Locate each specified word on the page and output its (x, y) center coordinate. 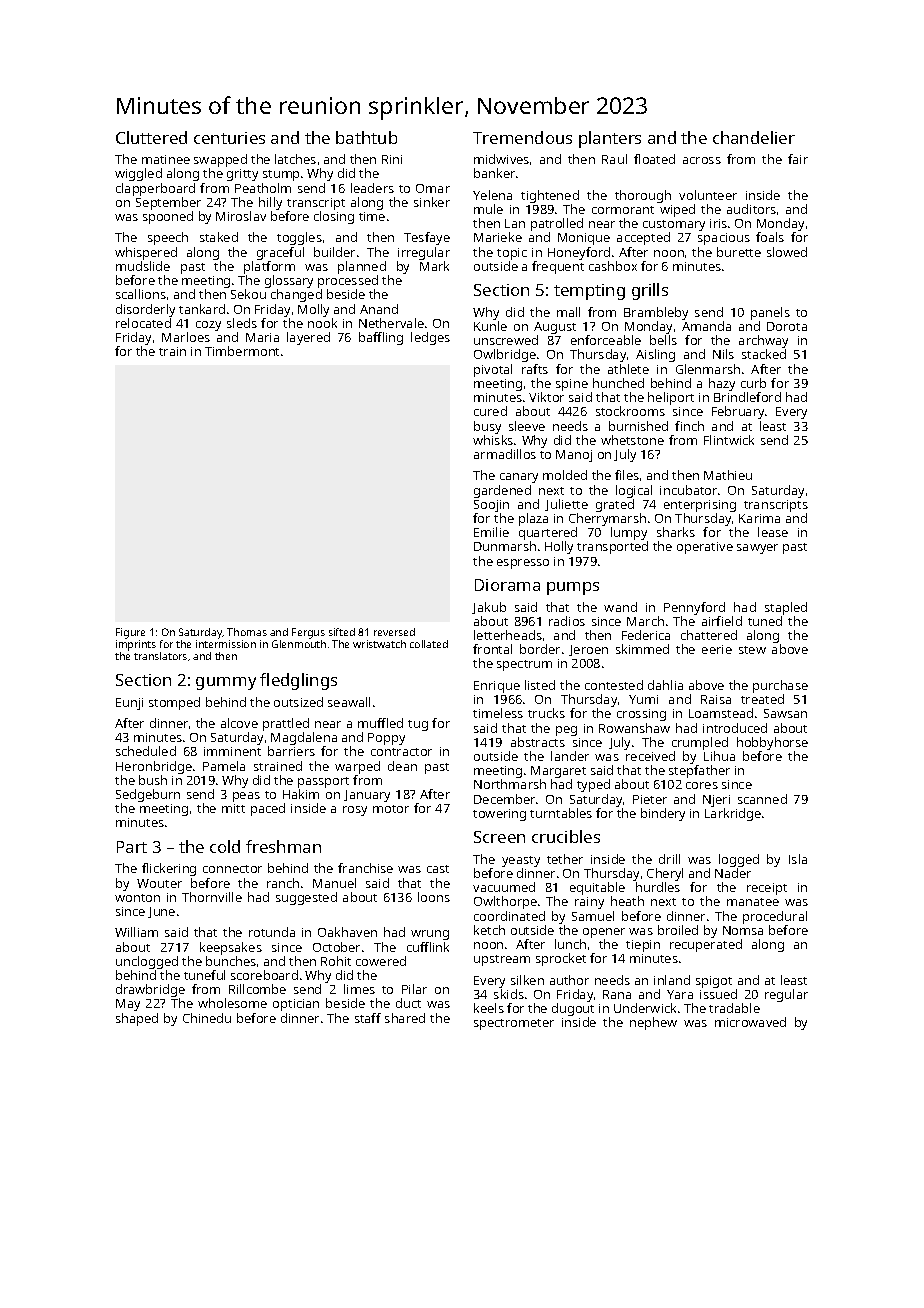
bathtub (366, 137)
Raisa (716, 699)
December (504, 799)
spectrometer (514, 1024)
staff (368, 1018)
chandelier (754, 137)
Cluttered (151, 137)
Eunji (129, 704)
